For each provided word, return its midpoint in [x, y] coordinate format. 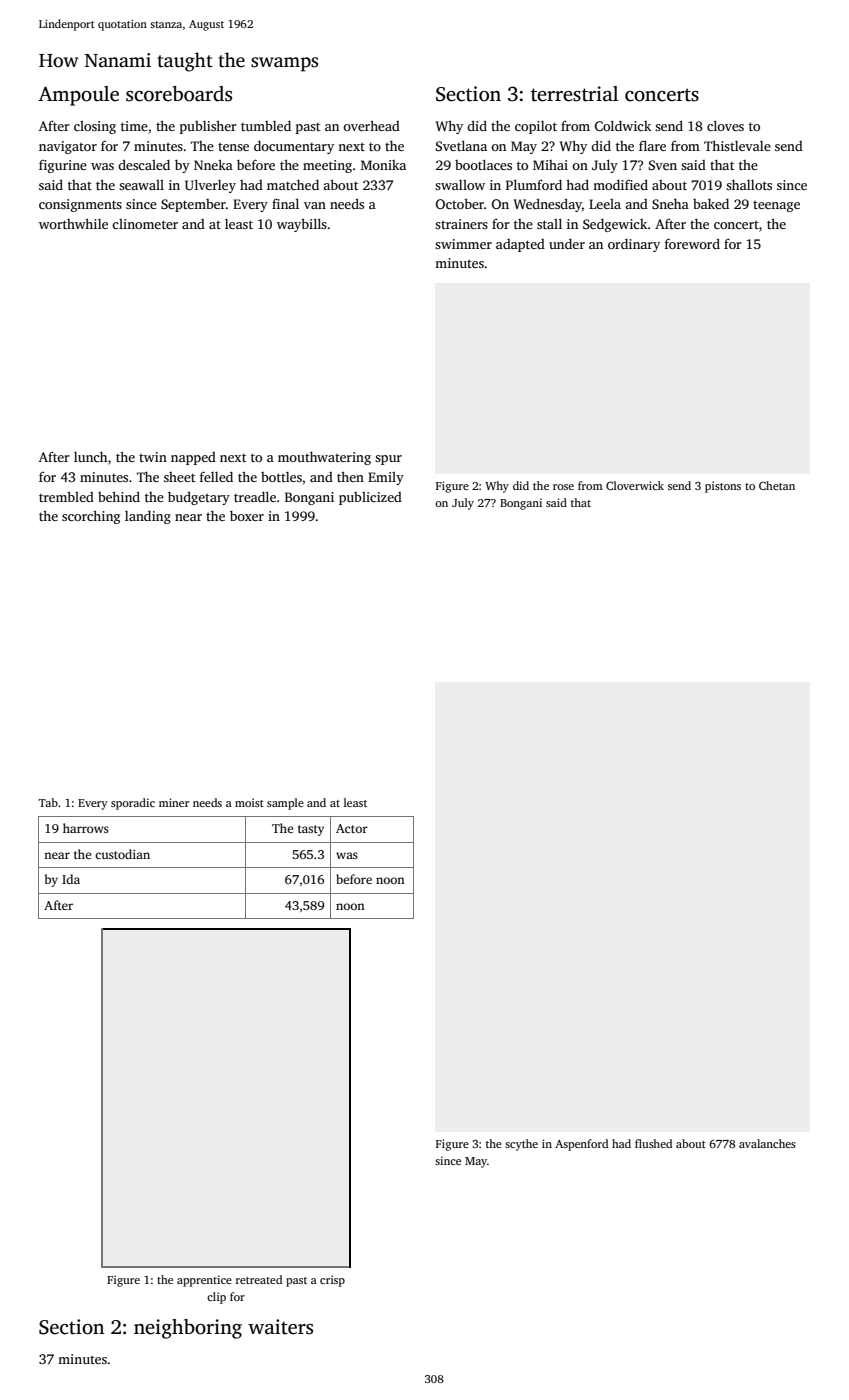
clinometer [145, 224]
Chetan [777, 485]
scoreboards [179, 94]
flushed [653, 1143]
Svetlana [461, 145]
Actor [352, 828]
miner [174, 802]
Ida [71, 879]
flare [652, 145]
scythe [521, 1145]
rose [563, 487]
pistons [723, 487]
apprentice [204, 1281]
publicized [370, 498]
